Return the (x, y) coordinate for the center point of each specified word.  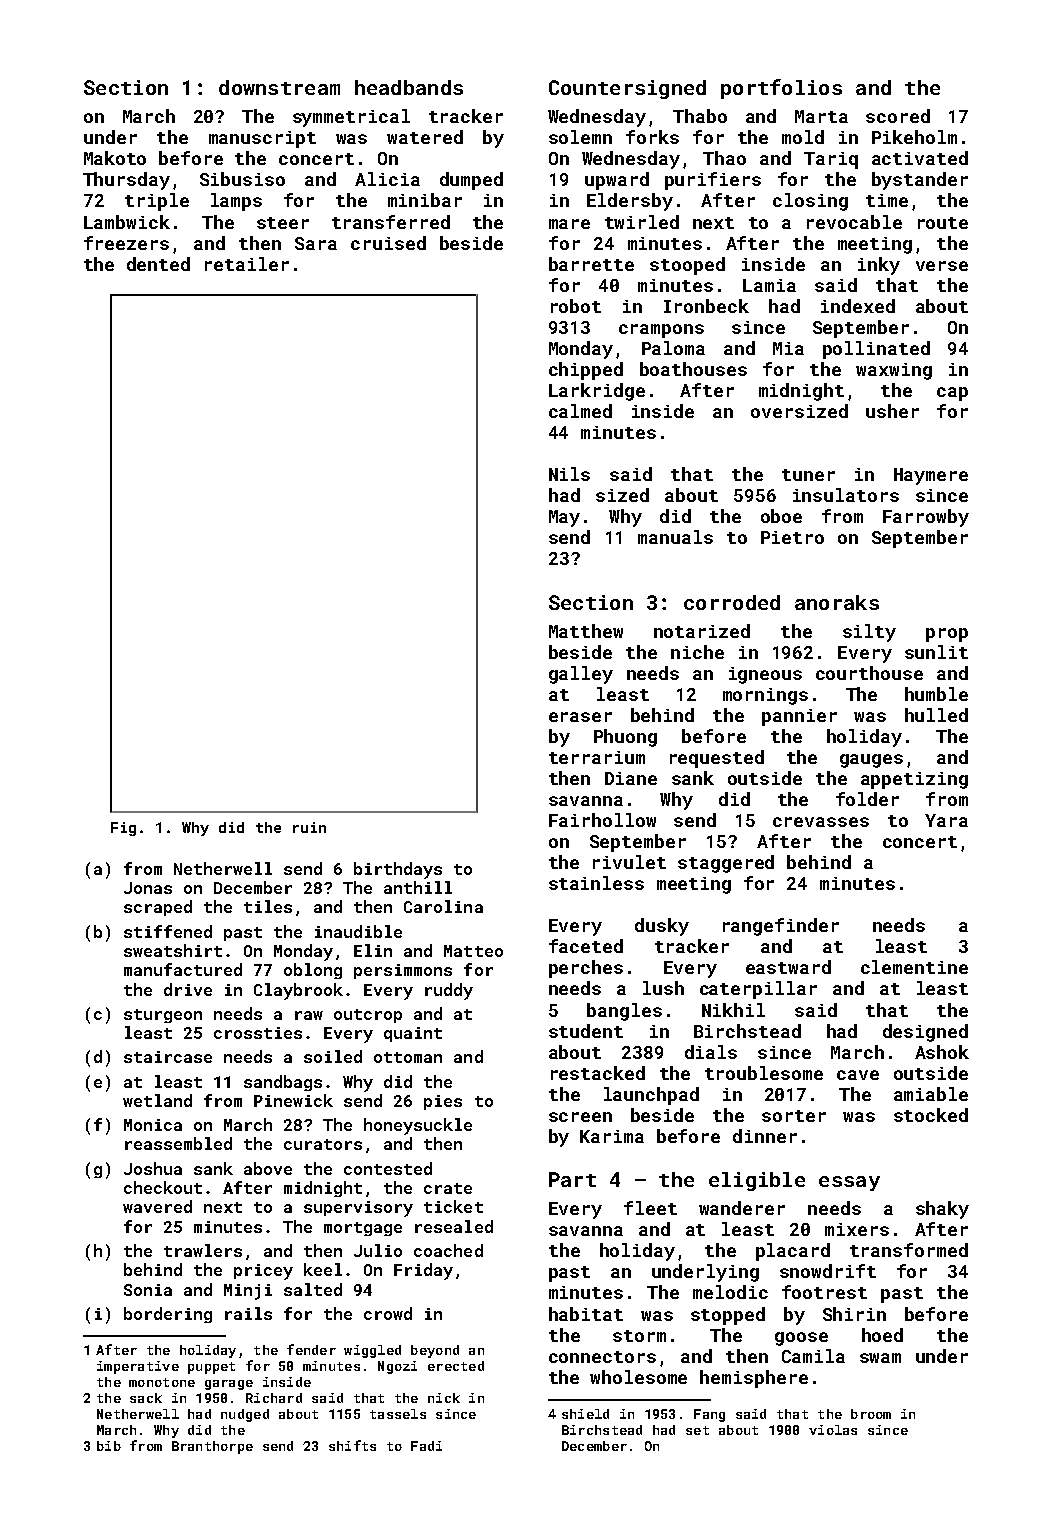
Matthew (586, 631)
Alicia (387, 179)
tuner (808, 475)
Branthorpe (212, 1447)
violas (833, 1430)
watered (425, 137)
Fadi (426, 1446)
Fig (123, 829)
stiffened (168, 931)
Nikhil (733, 1010)
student (586, 1031)
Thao (724, 158)
